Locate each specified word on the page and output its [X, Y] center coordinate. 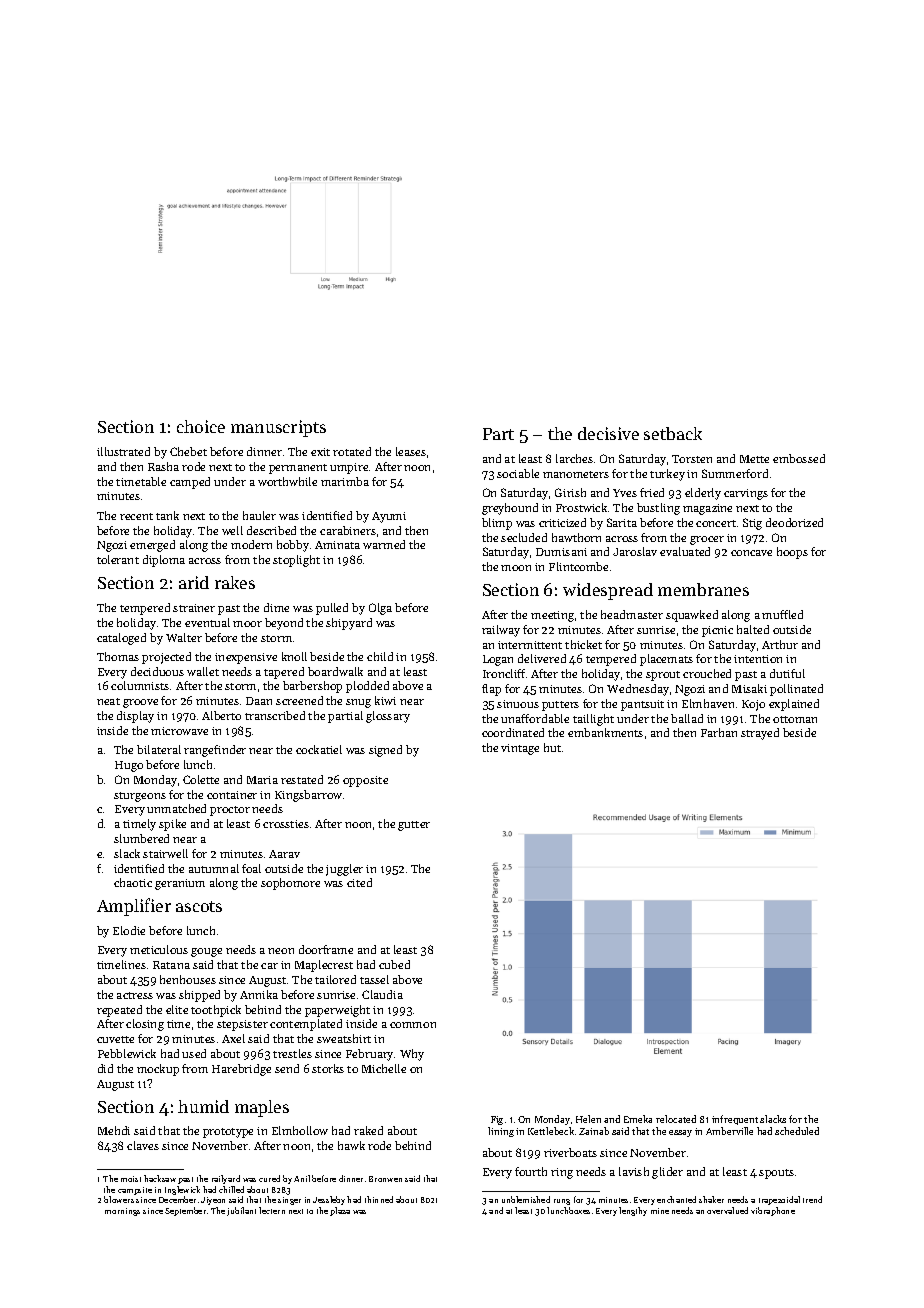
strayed [760, 734]
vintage [520, 749]
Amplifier [134, 907]
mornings [122, 1212]
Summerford [735, 473]
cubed [394, 964]
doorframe [326, 949]
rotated [352, 451]
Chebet [188, 451]
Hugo [129, 766]
